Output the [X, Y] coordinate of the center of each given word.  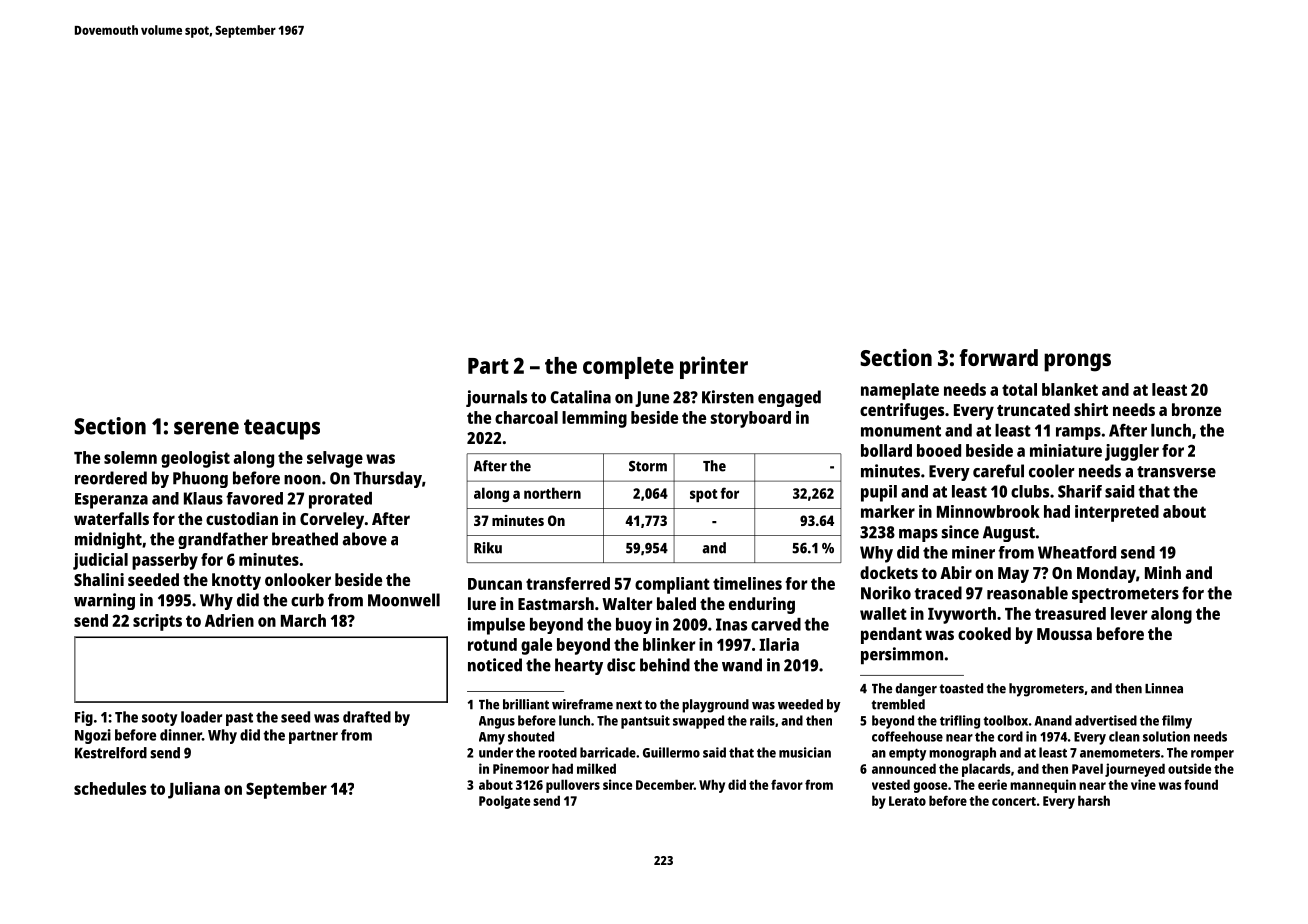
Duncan [495, 584]
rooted [557, 752]
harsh [1094, 800]
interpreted [1117, 513]
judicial [100, 561]
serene [206, 428]
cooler [1052, 471]
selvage [335, 459]
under [496, 752]
